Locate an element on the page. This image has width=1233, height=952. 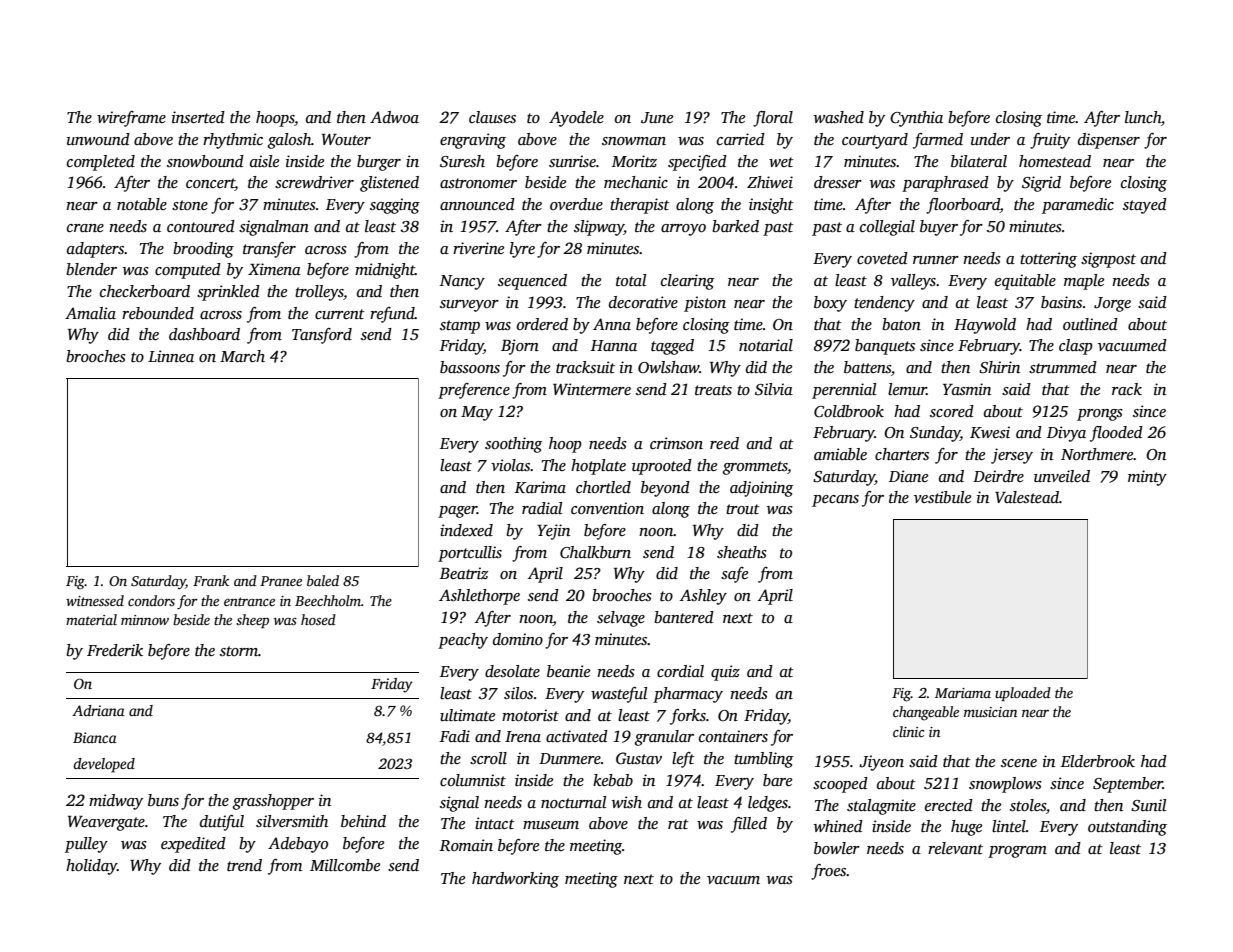
reed is located at coordinates (724, 443).
